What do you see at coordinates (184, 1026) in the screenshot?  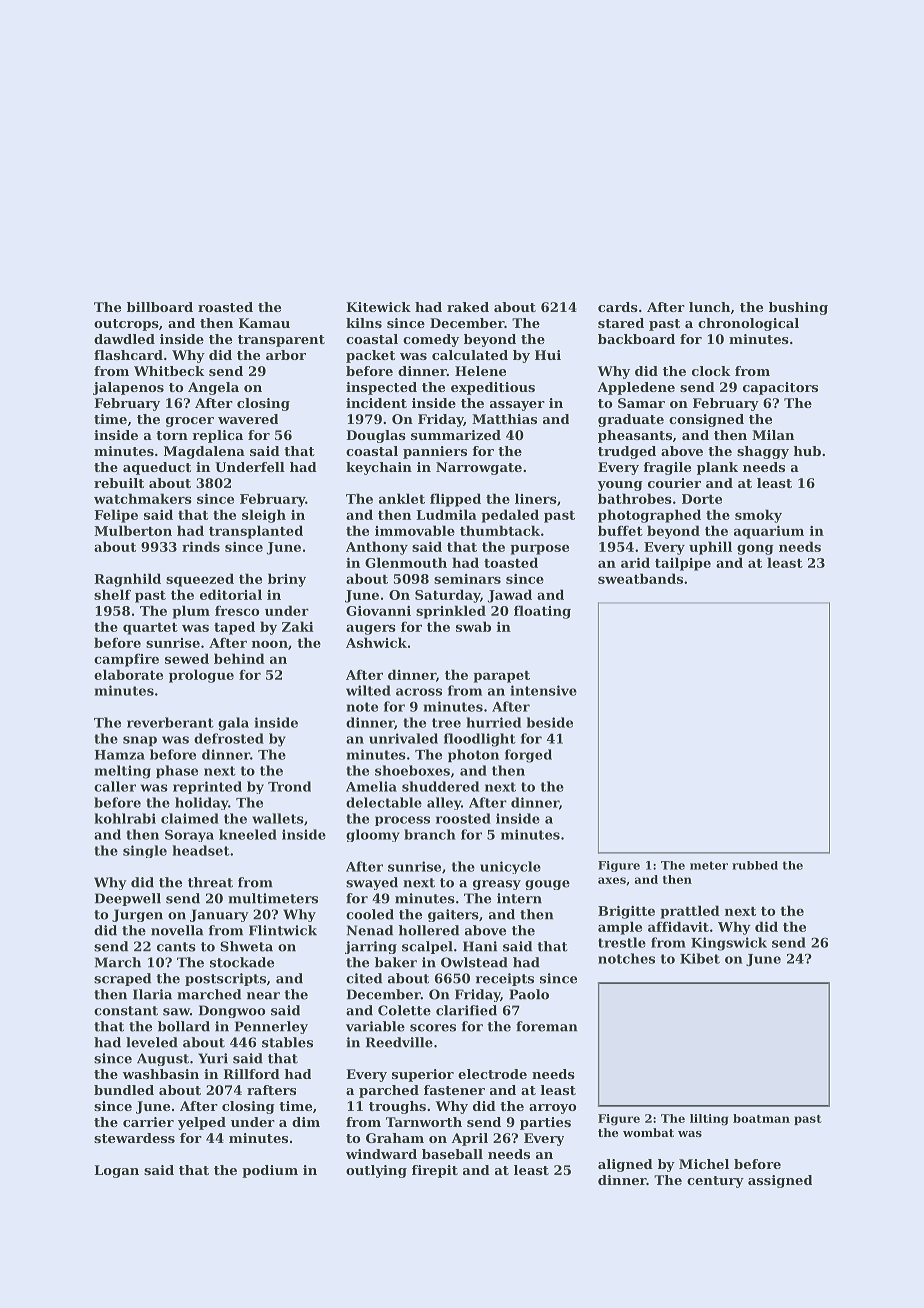 I see `bollard` at bounding box center [184, 1026].
